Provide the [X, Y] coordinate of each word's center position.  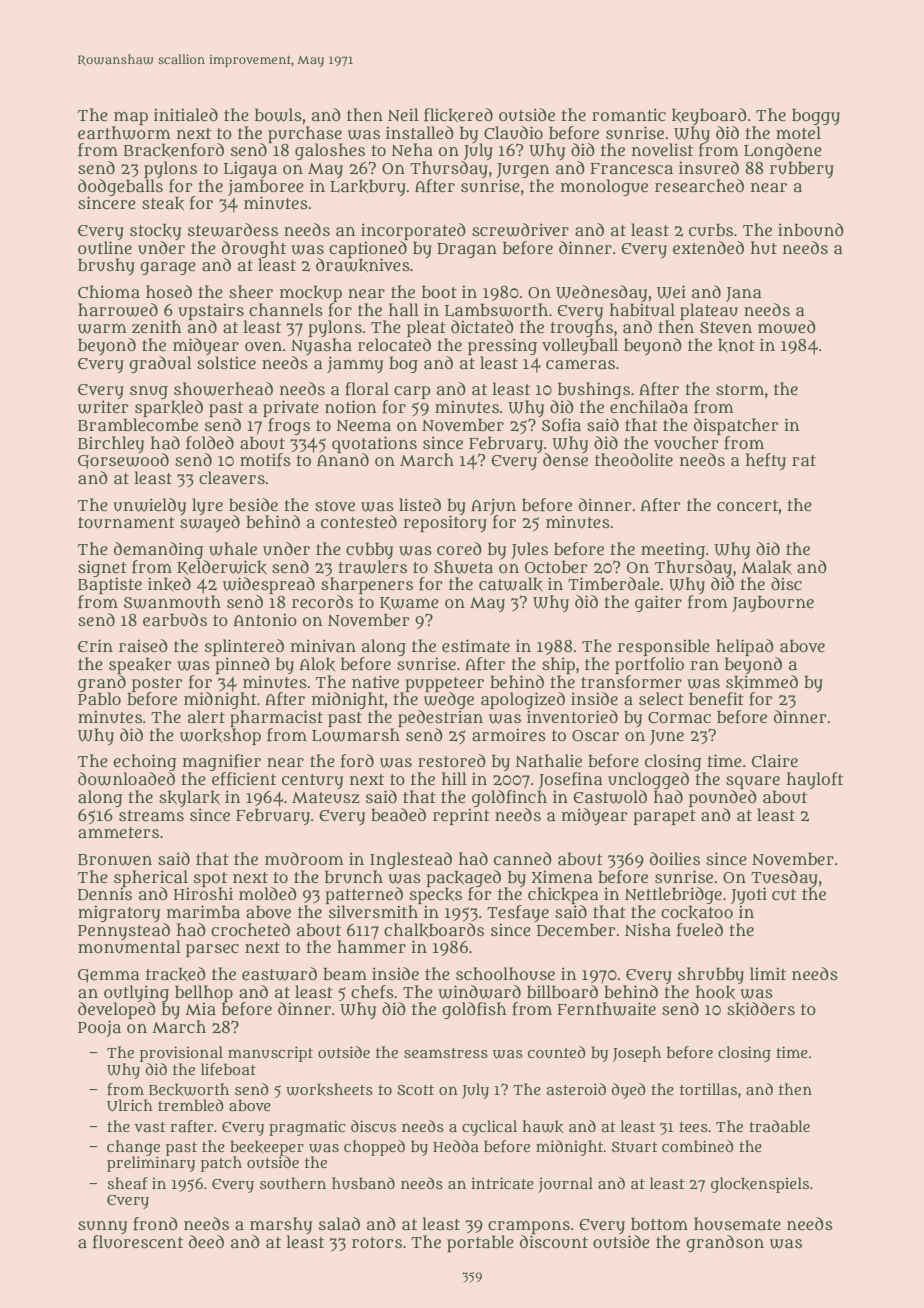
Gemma [109, 976]
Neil [403, 114]
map [131, 118]
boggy [816, 116]
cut [784, 895]
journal [565, 1185]
